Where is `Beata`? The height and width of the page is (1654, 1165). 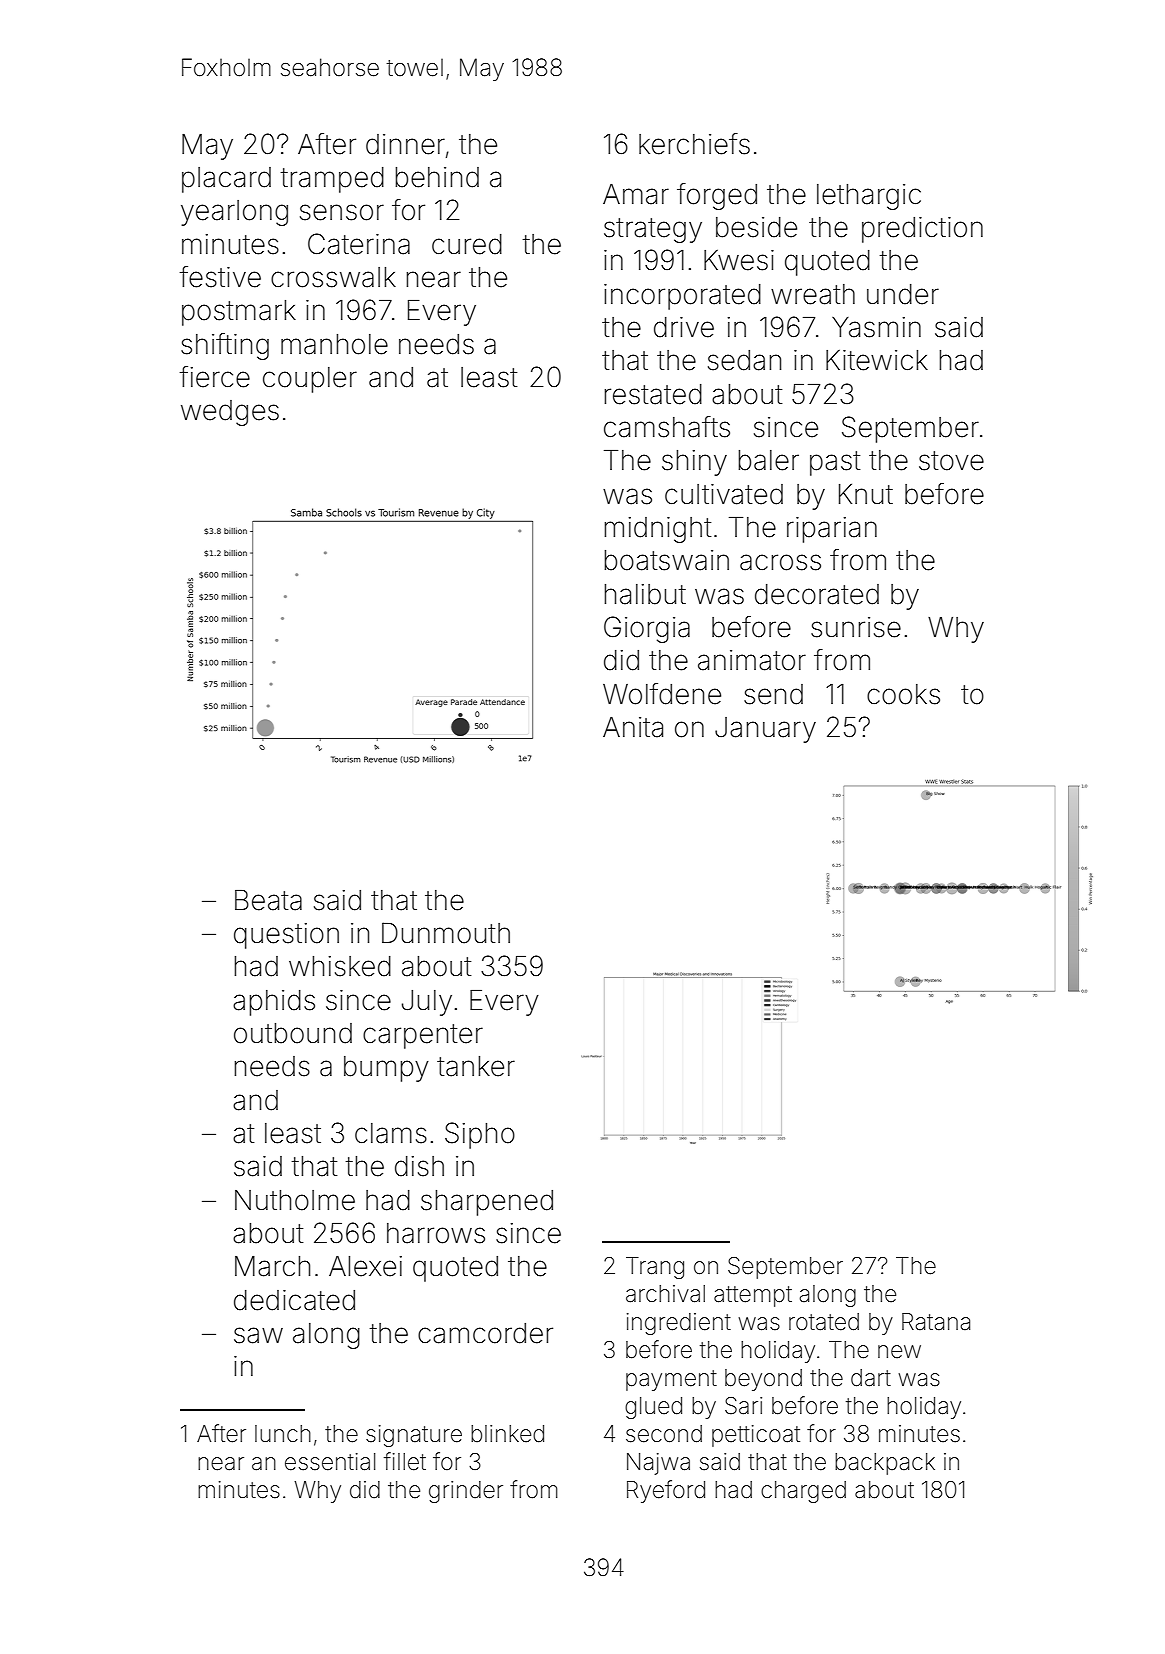
Beata is located at coordinates (268, 900).
